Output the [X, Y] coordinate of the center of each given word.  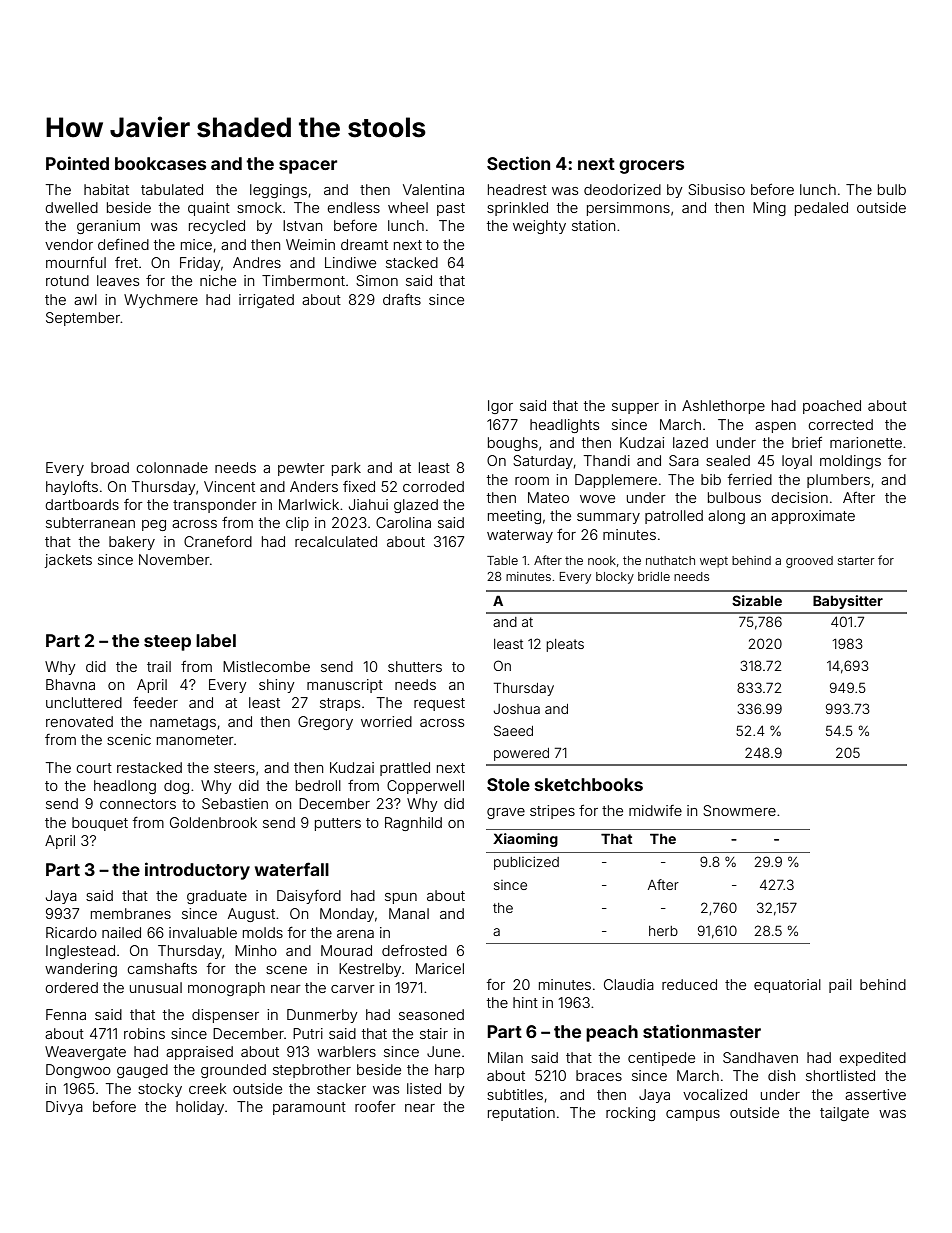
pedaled [821, 209]
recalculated [336, 541]
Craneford [218, 541]
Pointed [77, 163]
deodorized [622, 189]
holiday [200, 1108]
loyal [797, 462]
